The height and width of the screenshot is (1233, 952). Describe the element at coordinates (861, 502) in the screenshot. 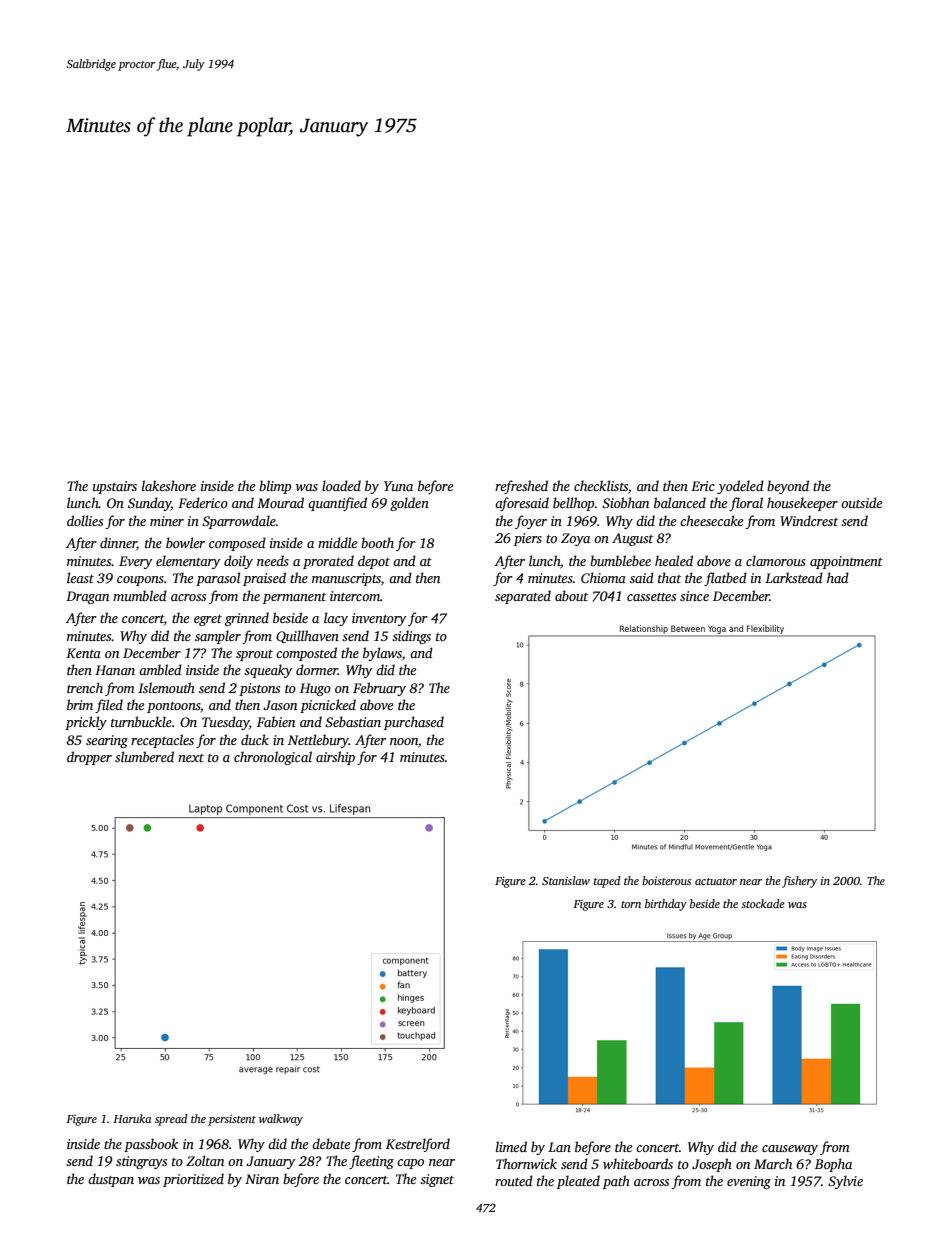

I see `outside` at that location.
